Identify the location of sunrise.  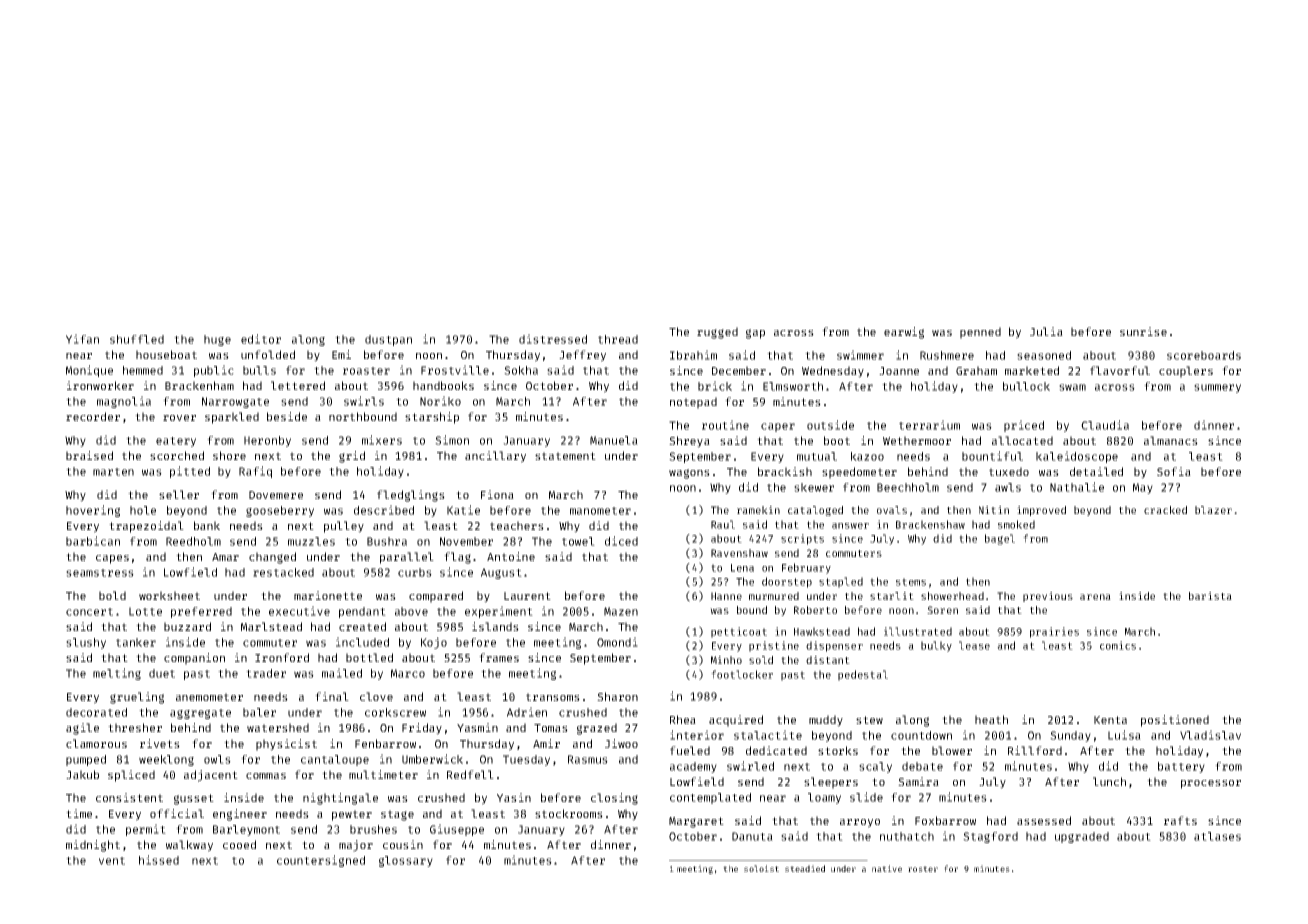
(1143, 331).
